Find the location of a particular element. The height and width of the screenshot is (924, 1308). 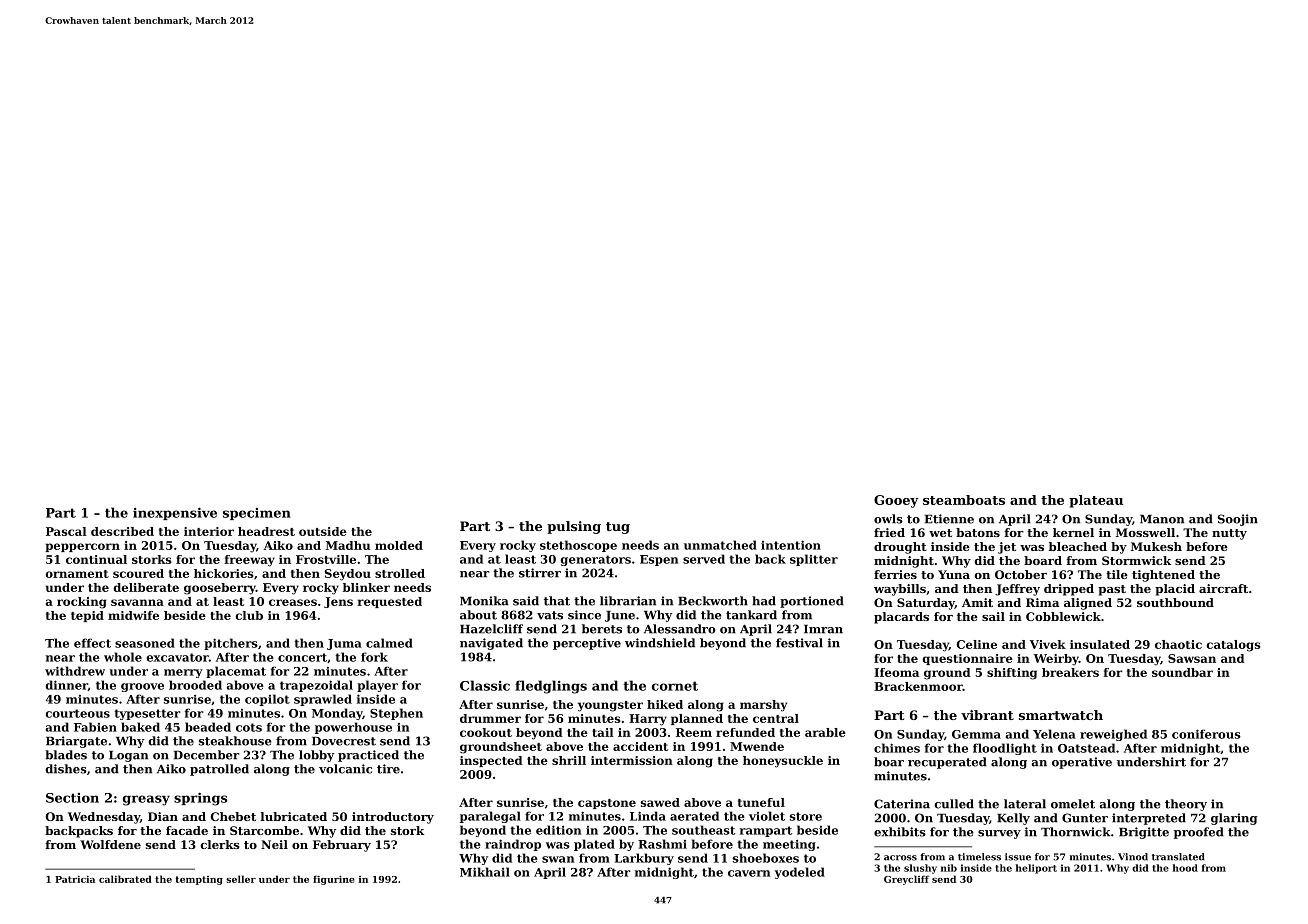

insulated is located at coordinates (1100, 644).
